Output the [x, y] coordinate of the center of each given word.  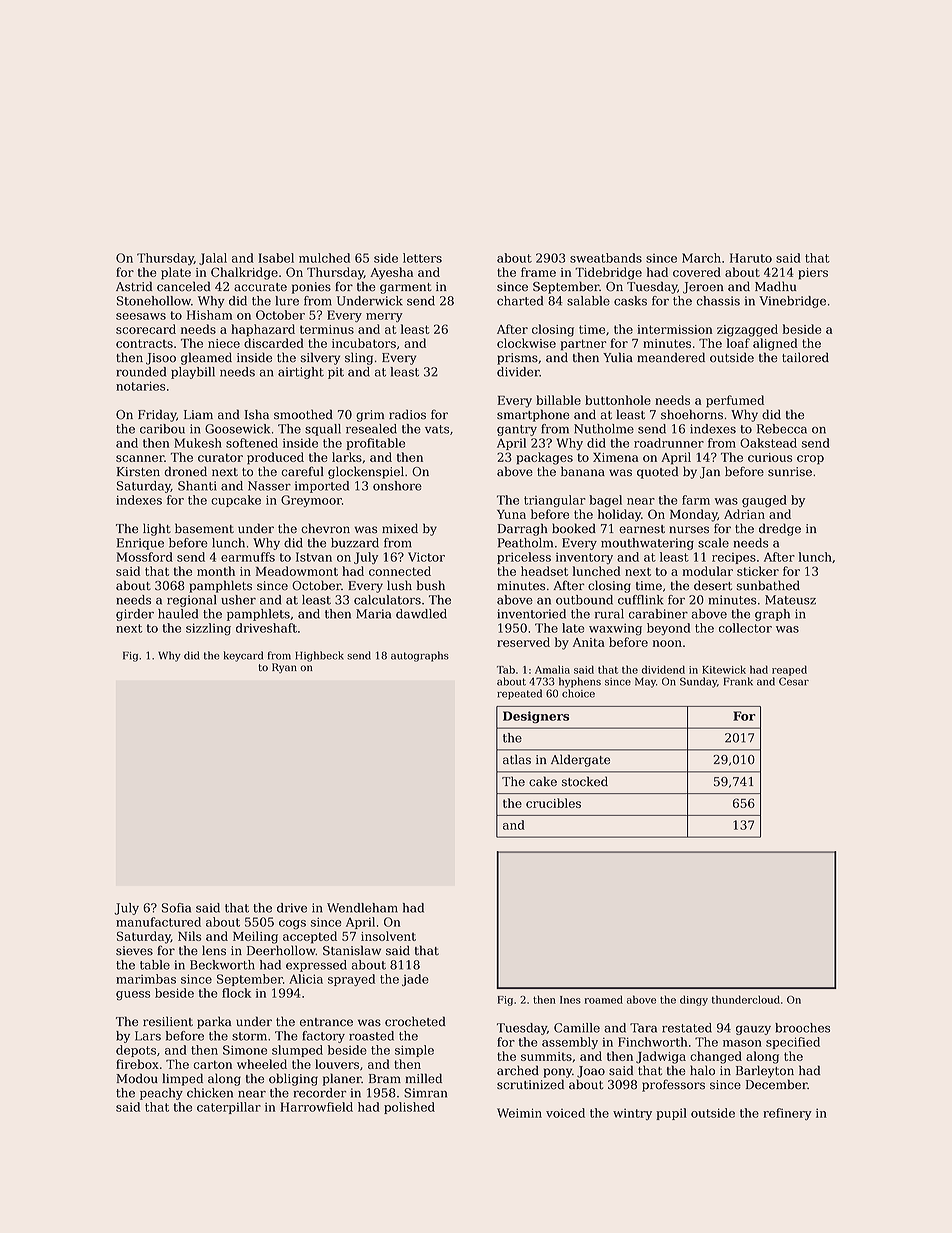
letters [422, 258]
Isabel [276, 258]
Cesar [794, 681]
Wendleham [362, 908]
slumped [297, 1051]
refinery [787, 1114]
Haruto [751, 258]
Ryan [284, 668]
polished [409, 1108]
